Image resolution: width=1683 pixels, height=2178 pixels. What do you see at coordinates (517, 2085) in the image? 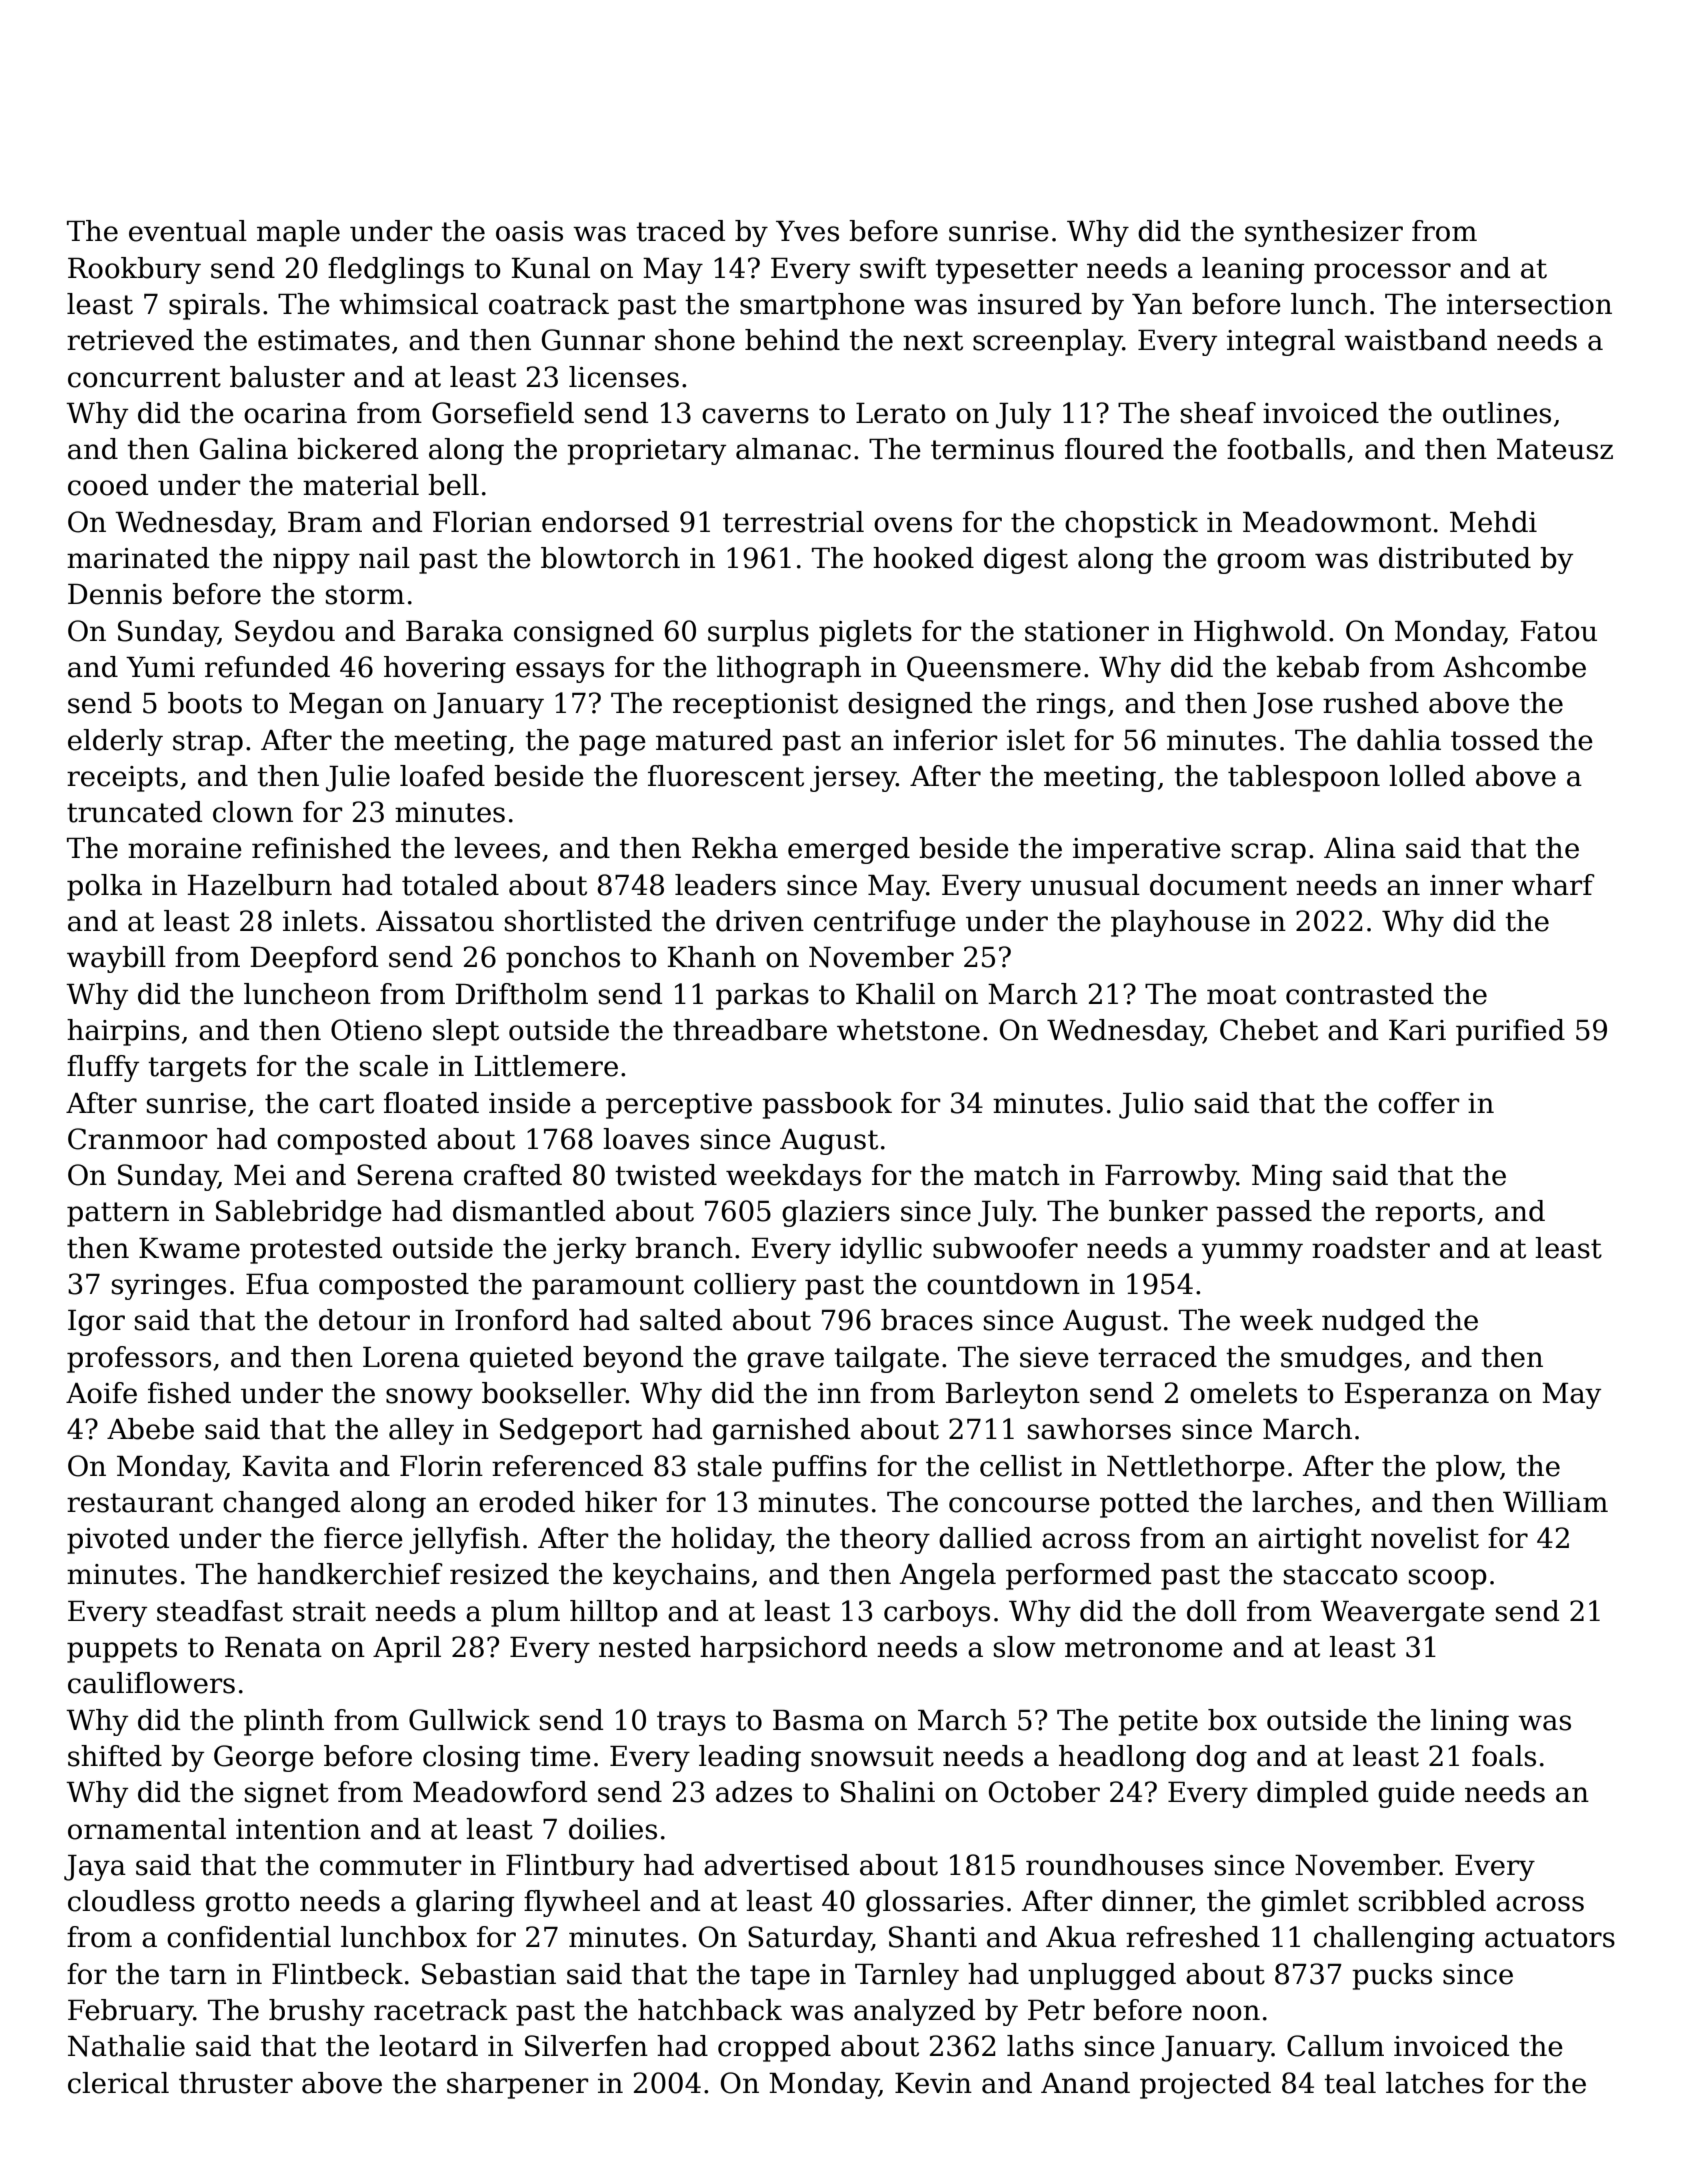
I see `sharpener` at bounding box center [517, 2085].
